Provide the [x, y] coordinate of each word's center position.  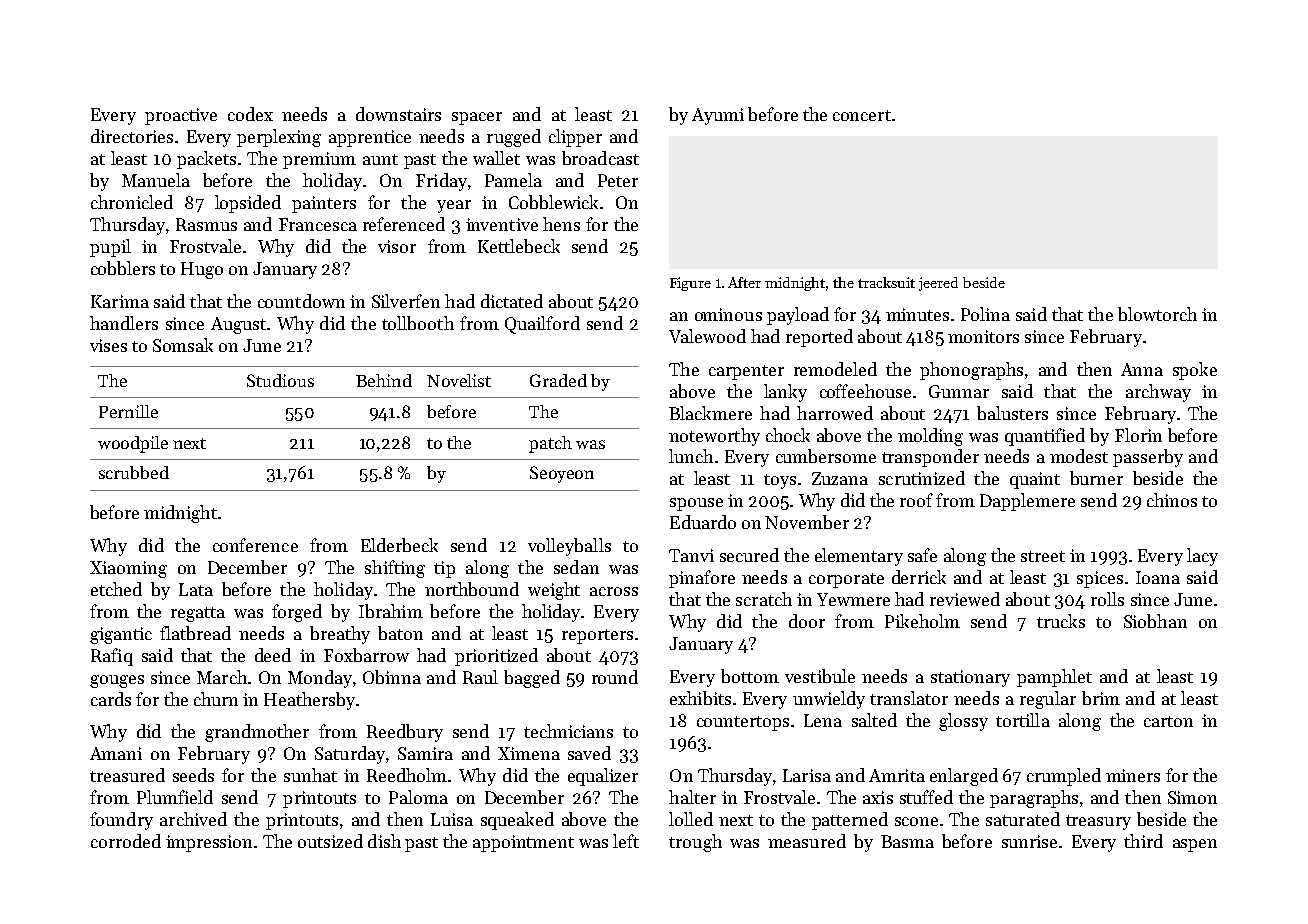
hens [561, 224]
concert [862, 115]
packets [206, 160]
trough [695, 843]
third [1143, 841]
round [615, 677]
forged [297, 613]
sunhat [310, 775]
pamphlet [1054, 678]
